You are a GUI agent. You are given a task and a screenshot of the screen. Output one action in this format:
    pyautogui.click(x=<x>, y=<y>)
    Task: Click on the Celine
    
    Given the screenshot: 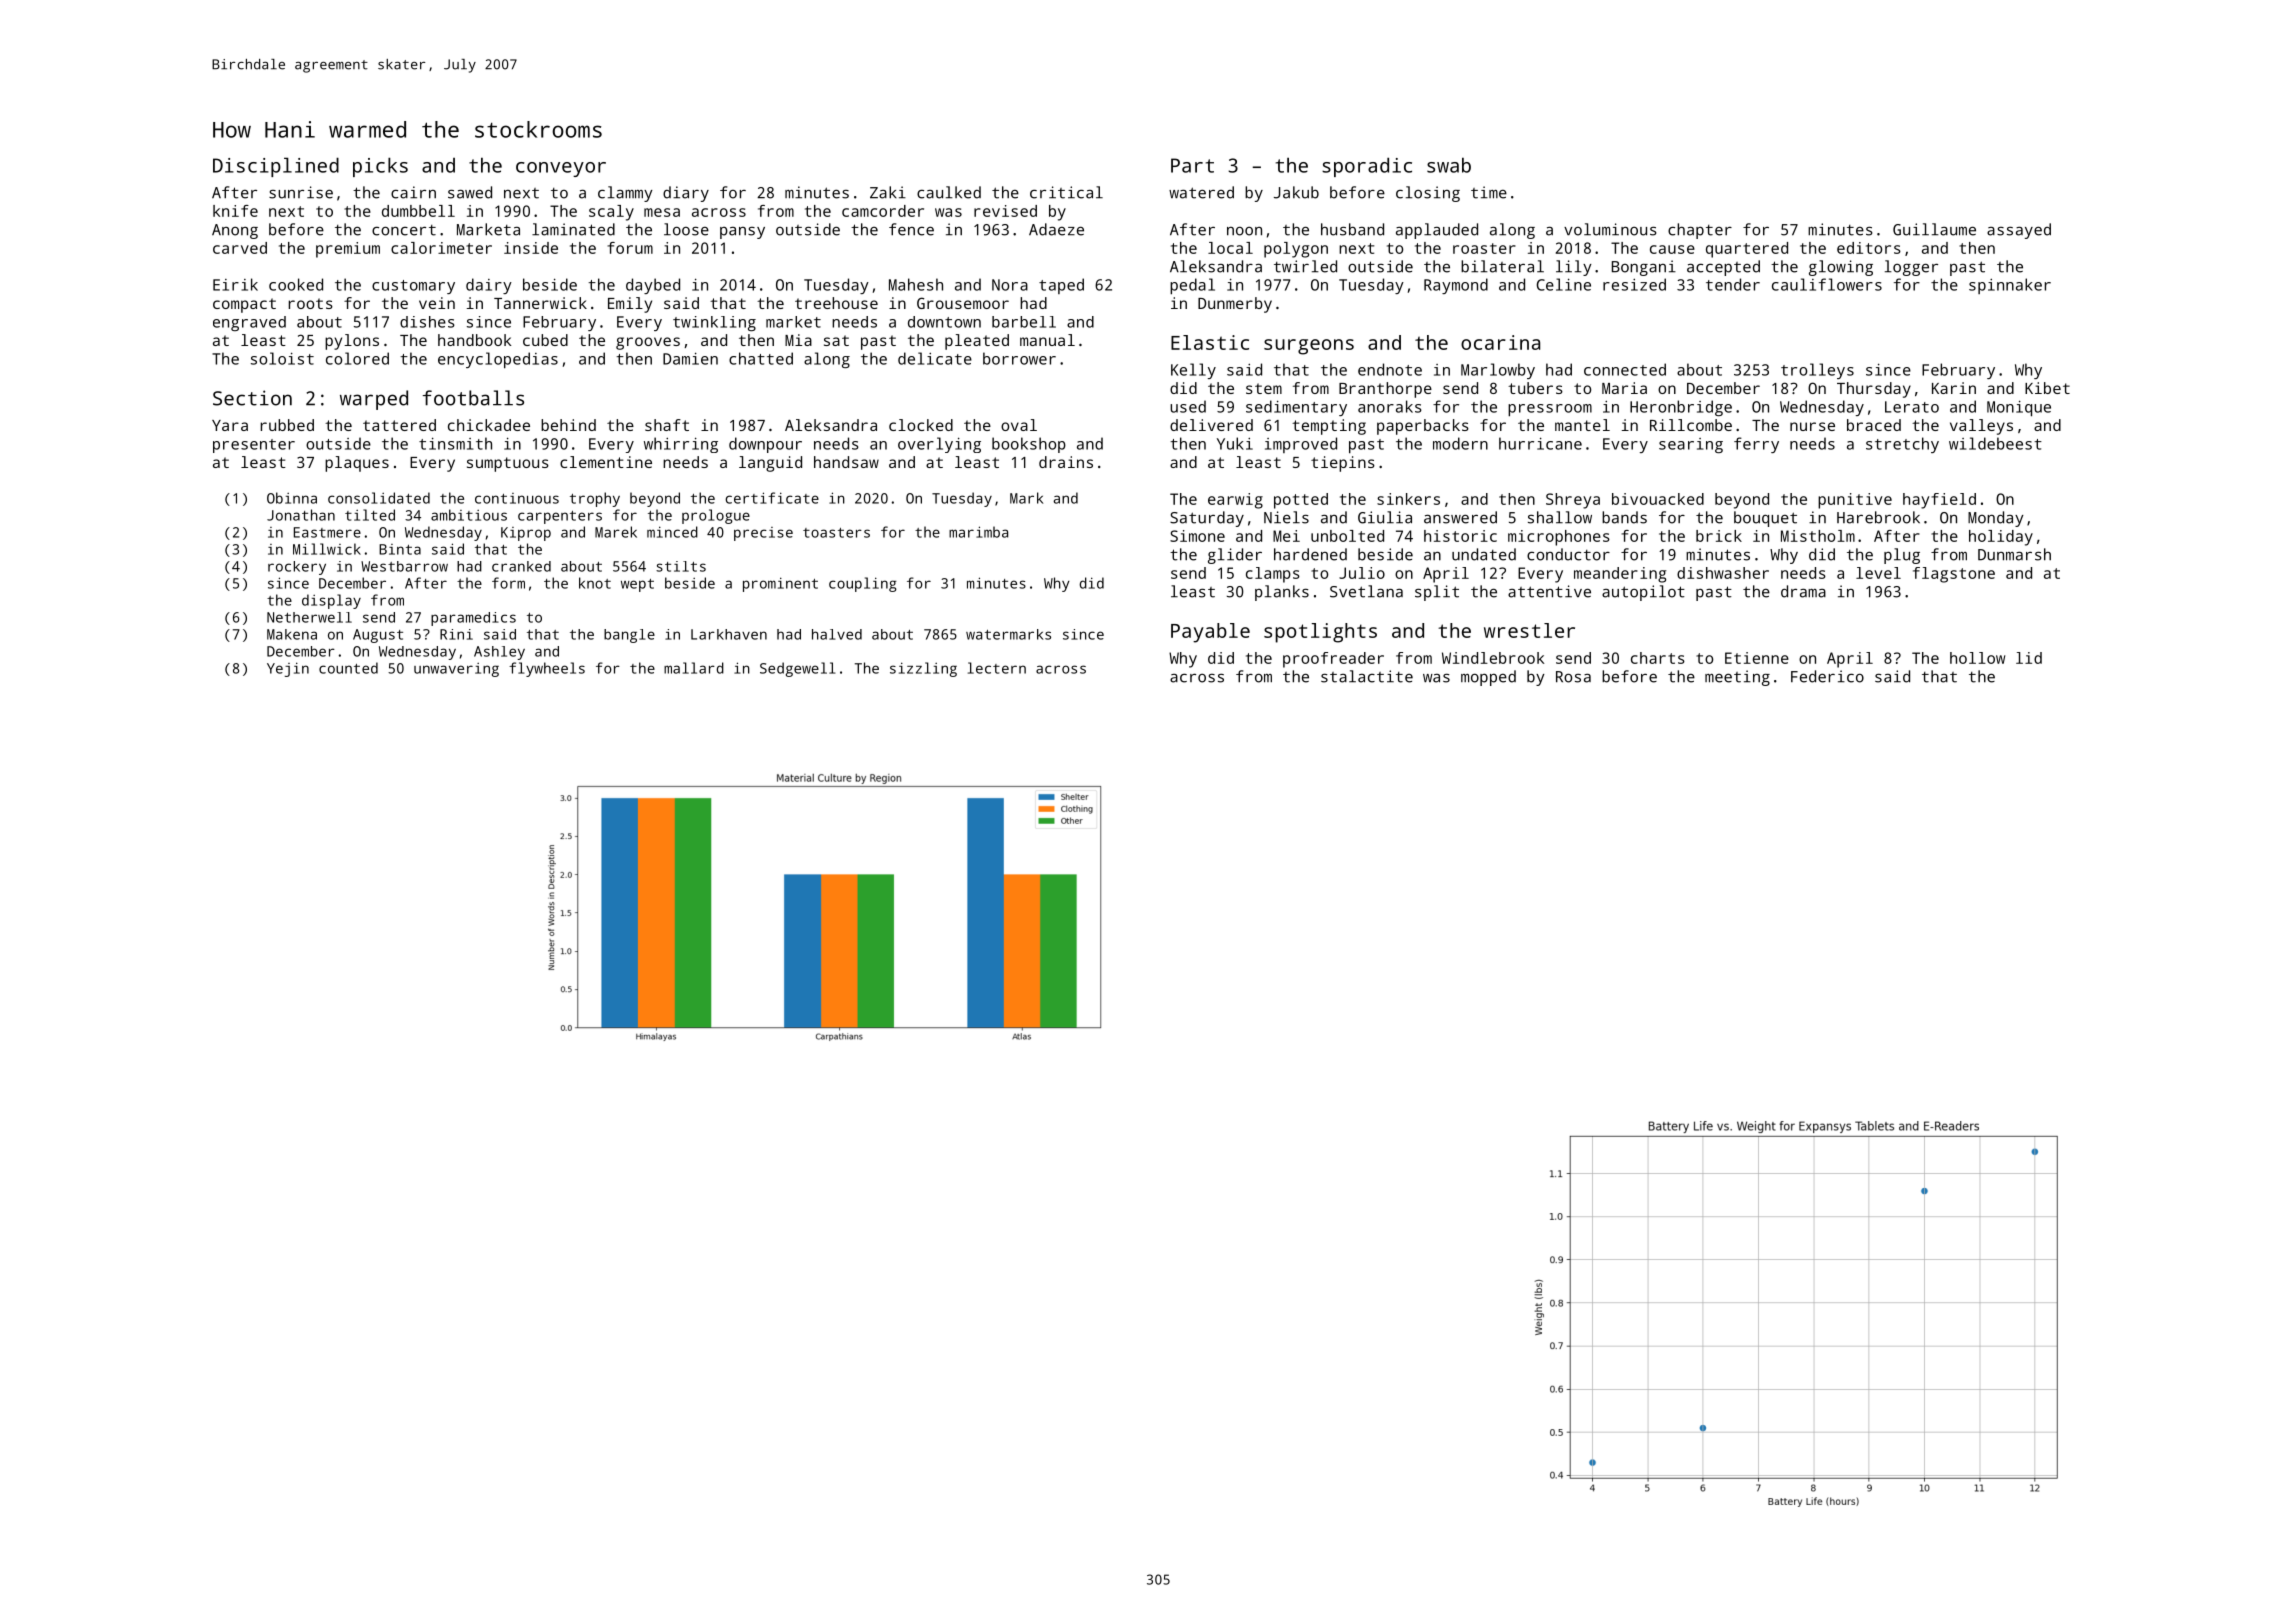 What is the action you would take?
    pyautogui.click(x=1564, y=284)
